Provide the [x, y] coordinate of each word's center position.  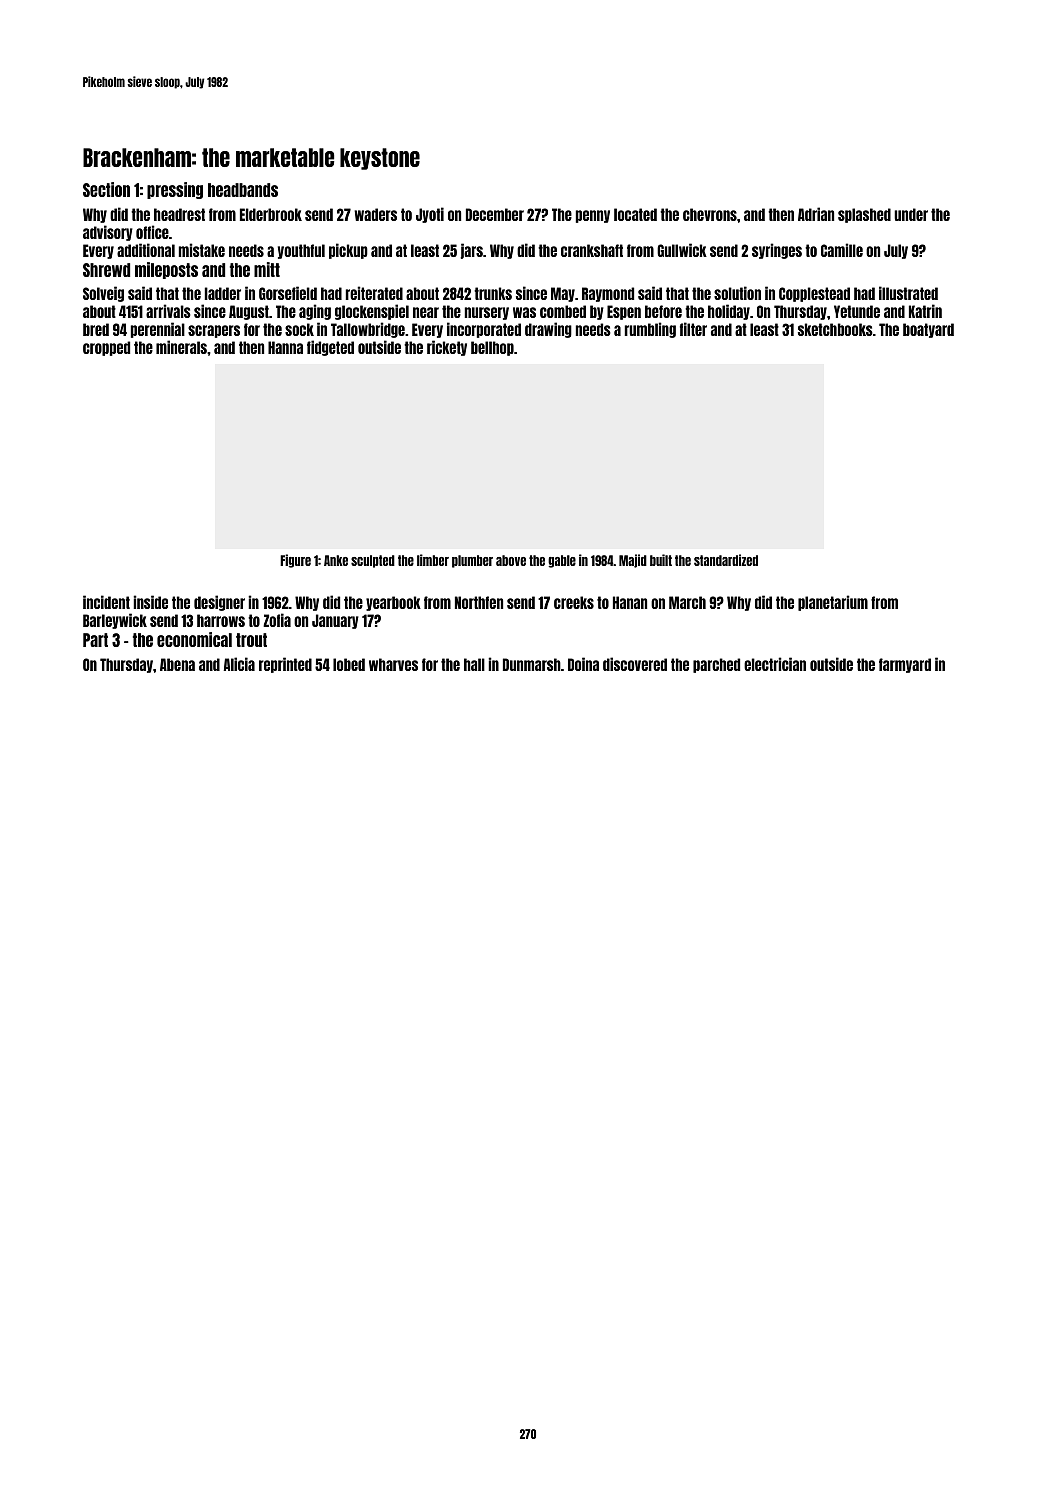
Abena [177, 664]
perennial [158, 330]
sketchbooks [835, 329]
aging [315, 312]
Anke [336, 560]
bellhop [492, 348]
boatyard [928, 330]
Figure [295, 561]
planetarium [833, 603]
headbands [243, 190]
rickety [447, 348]
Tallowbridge [368, 330]
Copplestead [814, 294]
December [495, 214]
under [911, 214]
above [511, 560]
